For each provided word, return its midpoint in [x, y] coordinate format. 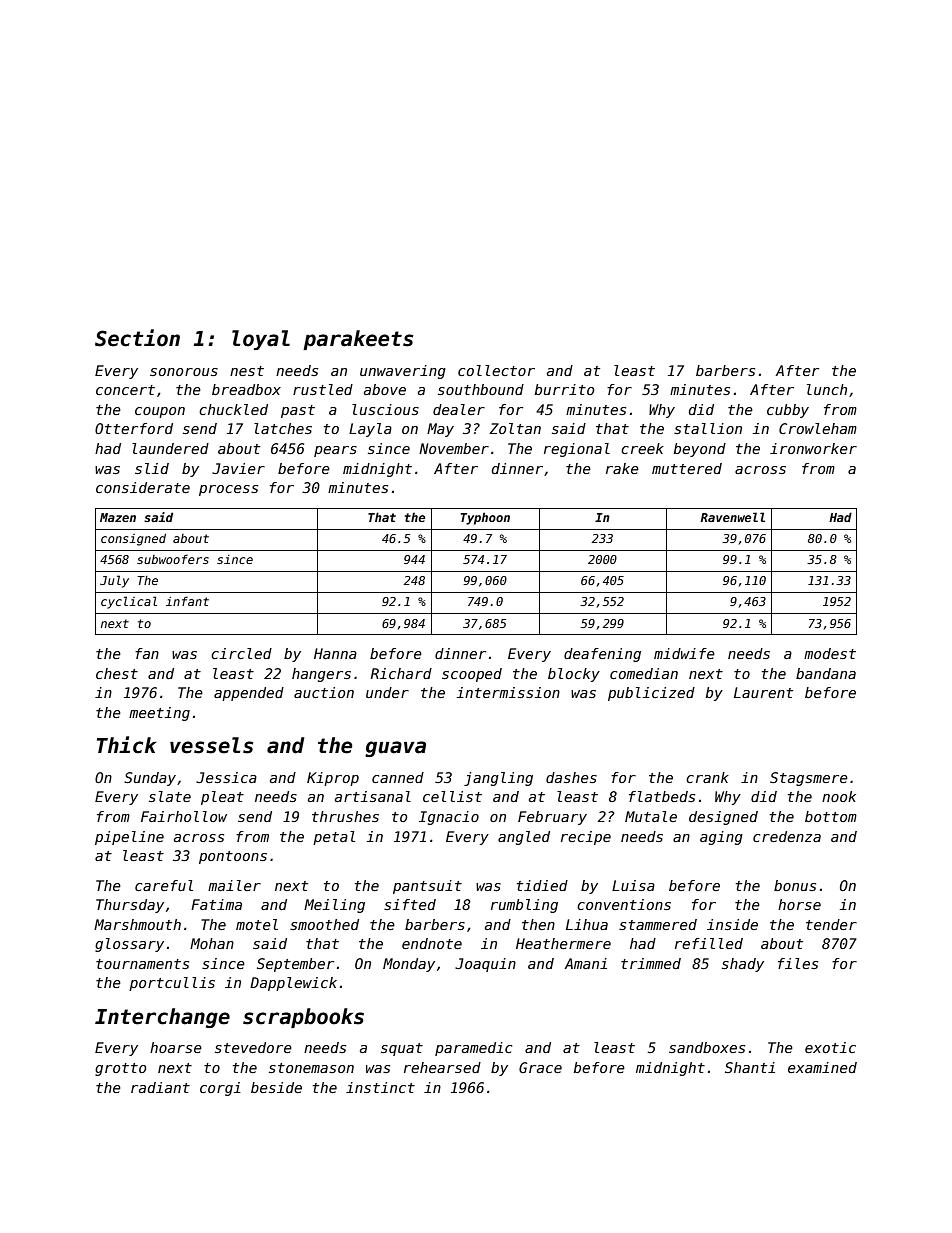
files [798, 963]
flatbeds [662, 796]
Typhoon [485, 518]
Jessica [226, 777]
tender [831, 924]
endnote [432, 943]
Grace [540, 1067]
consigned [133, 540]
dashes [571, 777]
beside [276, 1087]
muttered [687, 468]
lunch [827, 389]
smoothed [324, 924]
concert [125, 390]
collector [496, 370]
